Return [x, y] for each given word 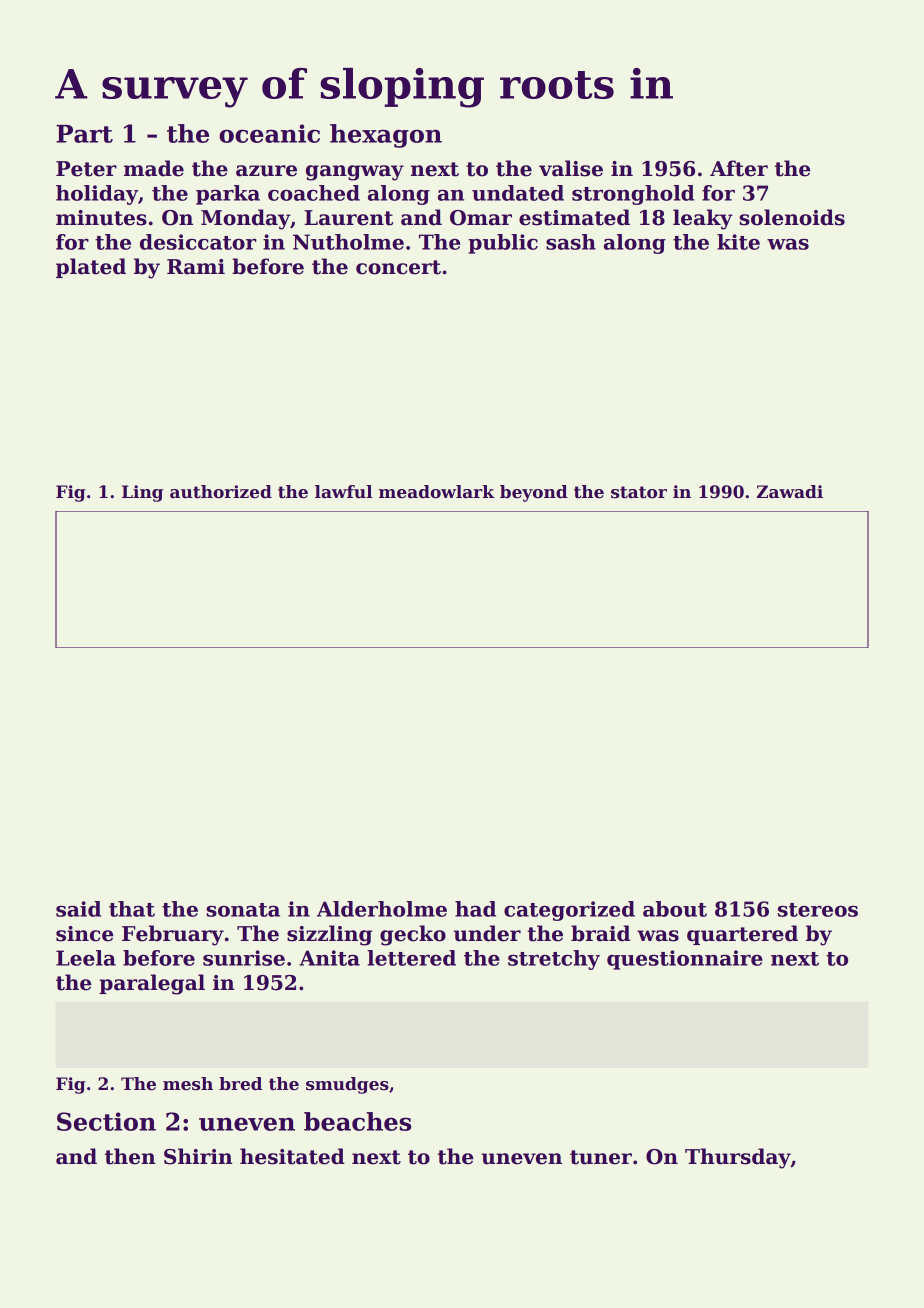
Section [106, 1121]
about [675, 909]
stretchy [554, 960]
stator [639, 492]
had [475, 909]
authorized [221, 492]
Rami [196, 267]
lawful [343, 492]
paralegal [152, 984]
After [739, 168]
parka [228, 195]
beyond [534, 493]
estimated [574, 217]
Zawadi [790, 492]
